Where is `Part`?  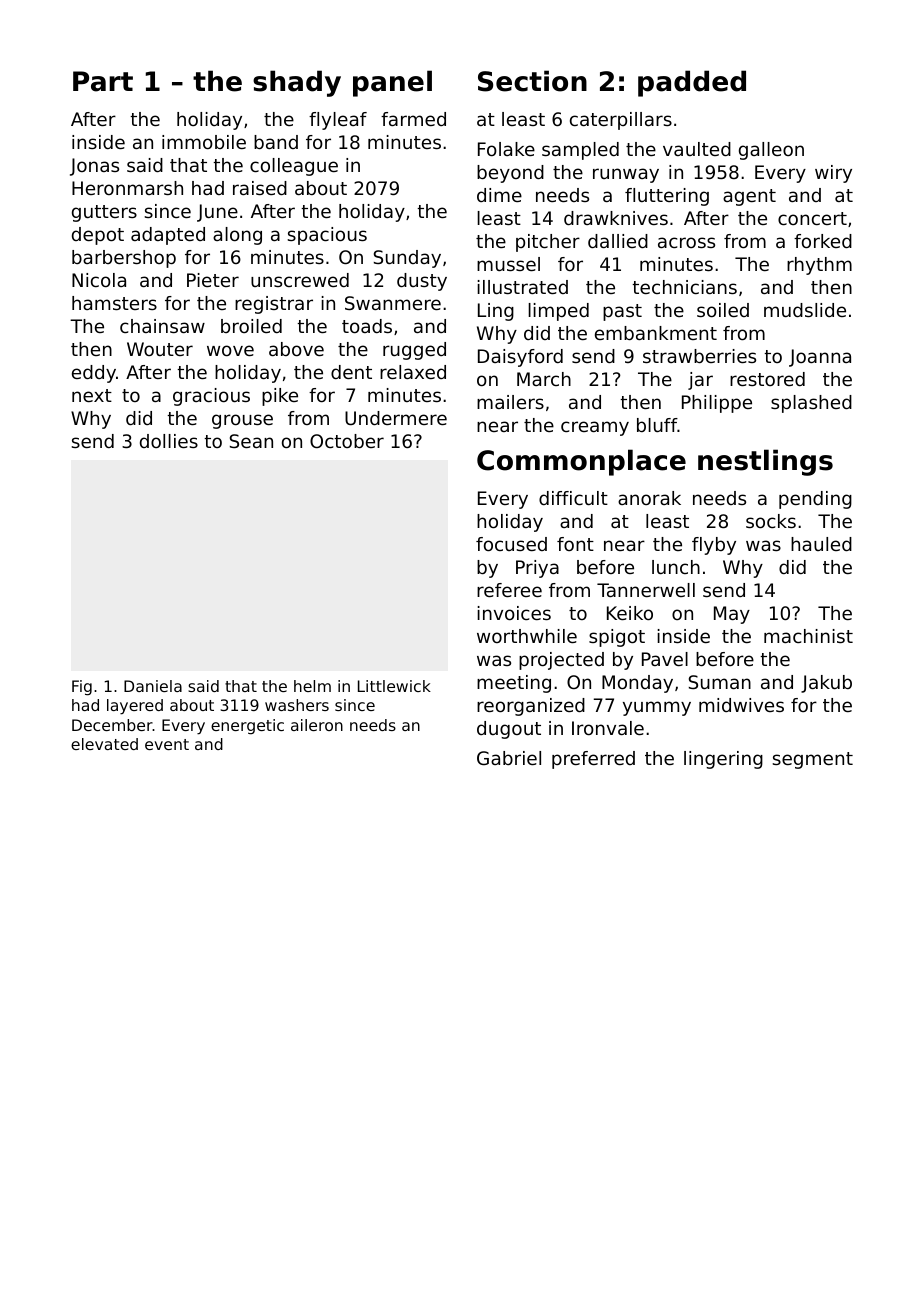
Part is located at coordinates (103, 81).
